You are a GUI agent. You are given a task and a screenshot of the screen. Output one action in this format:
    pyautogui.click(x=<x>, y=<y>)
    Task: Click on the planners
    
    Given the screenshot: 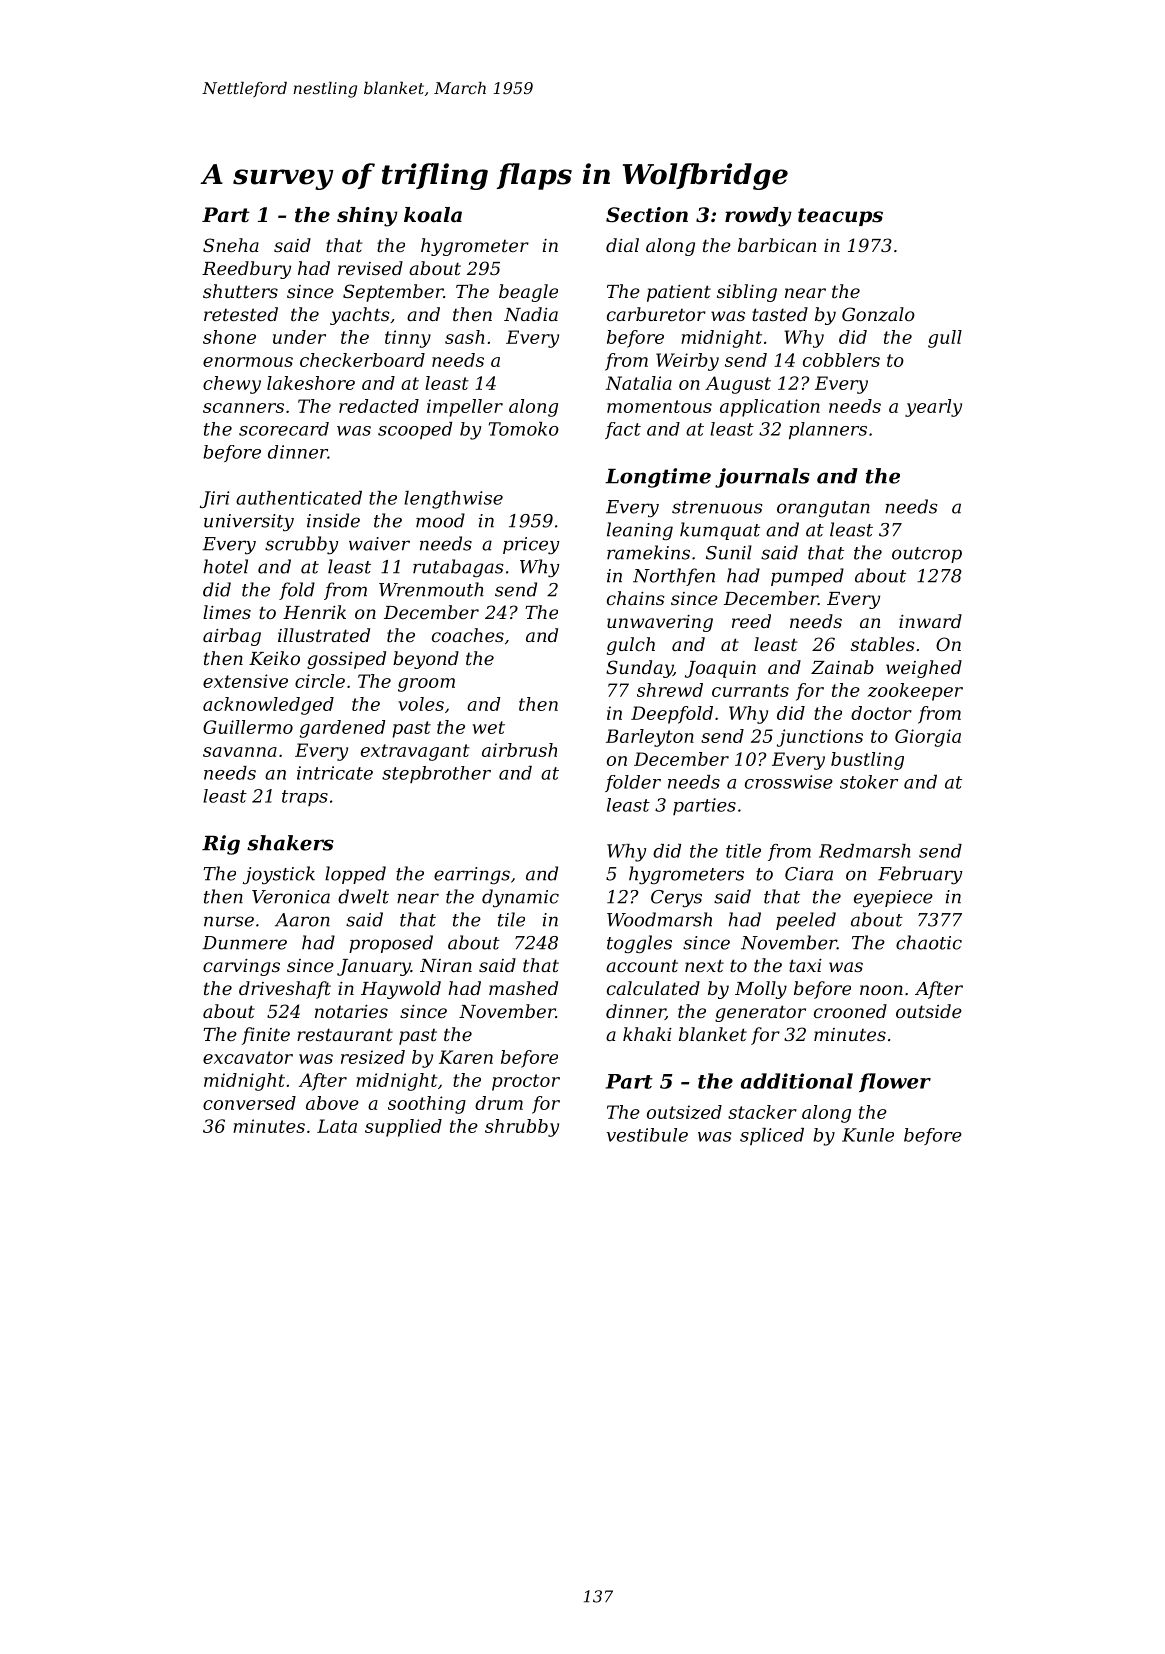 What is the action you would take?
    pyautogui.click(x=828, y=431)
